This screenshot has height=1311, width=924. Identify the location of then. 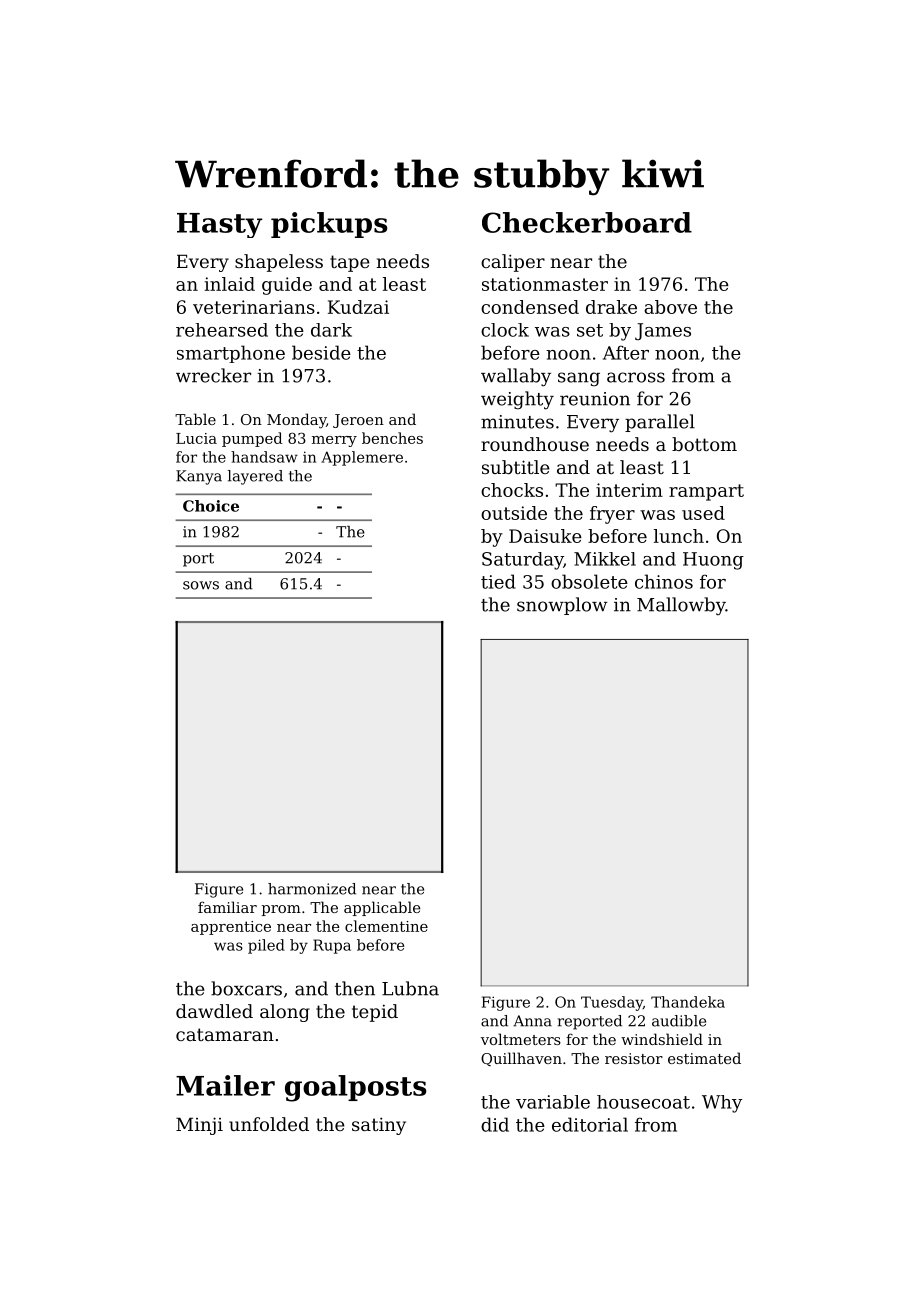
(355, 988).
